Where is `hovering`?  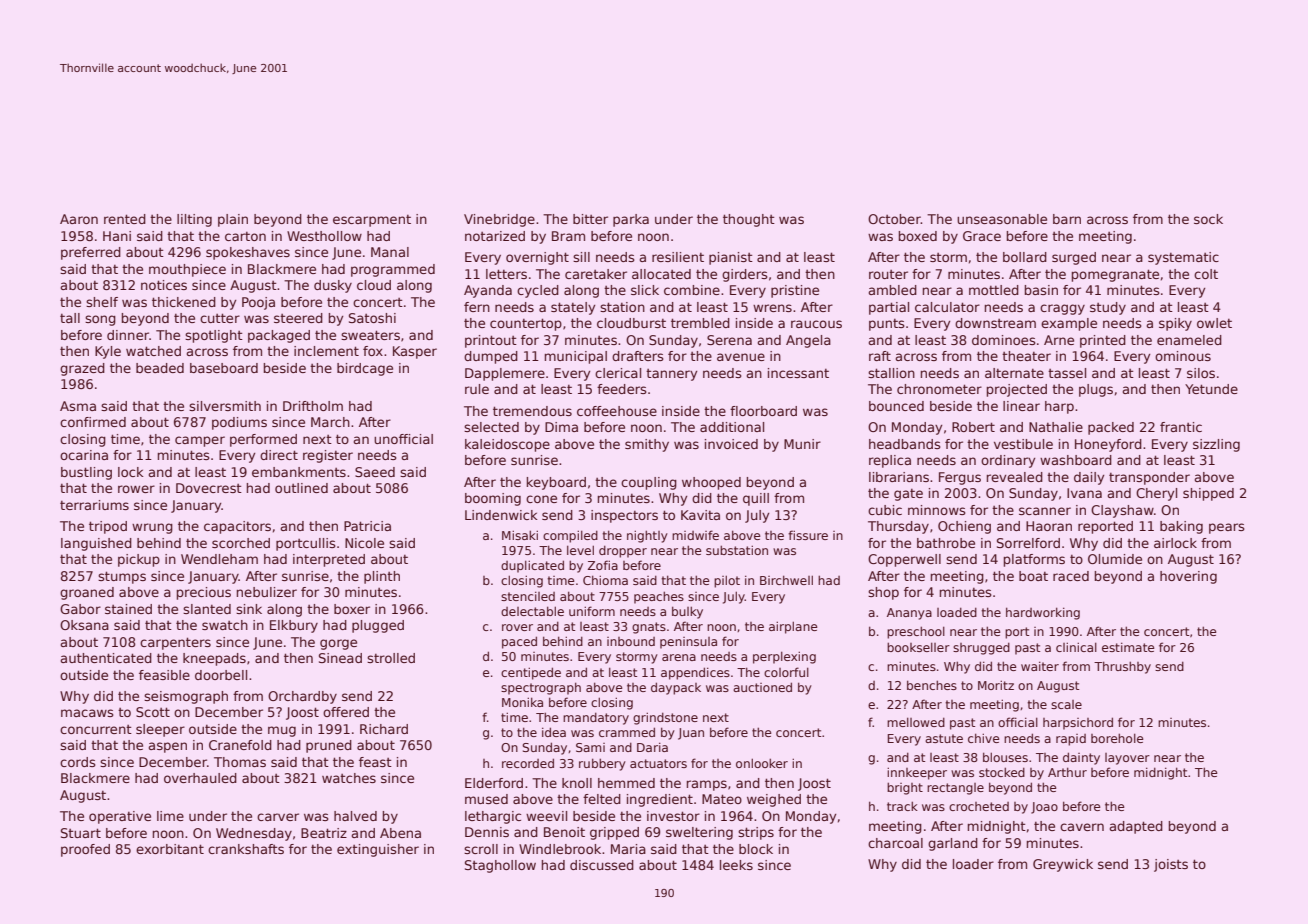 hovering is located at coordinates (1188, 577).
